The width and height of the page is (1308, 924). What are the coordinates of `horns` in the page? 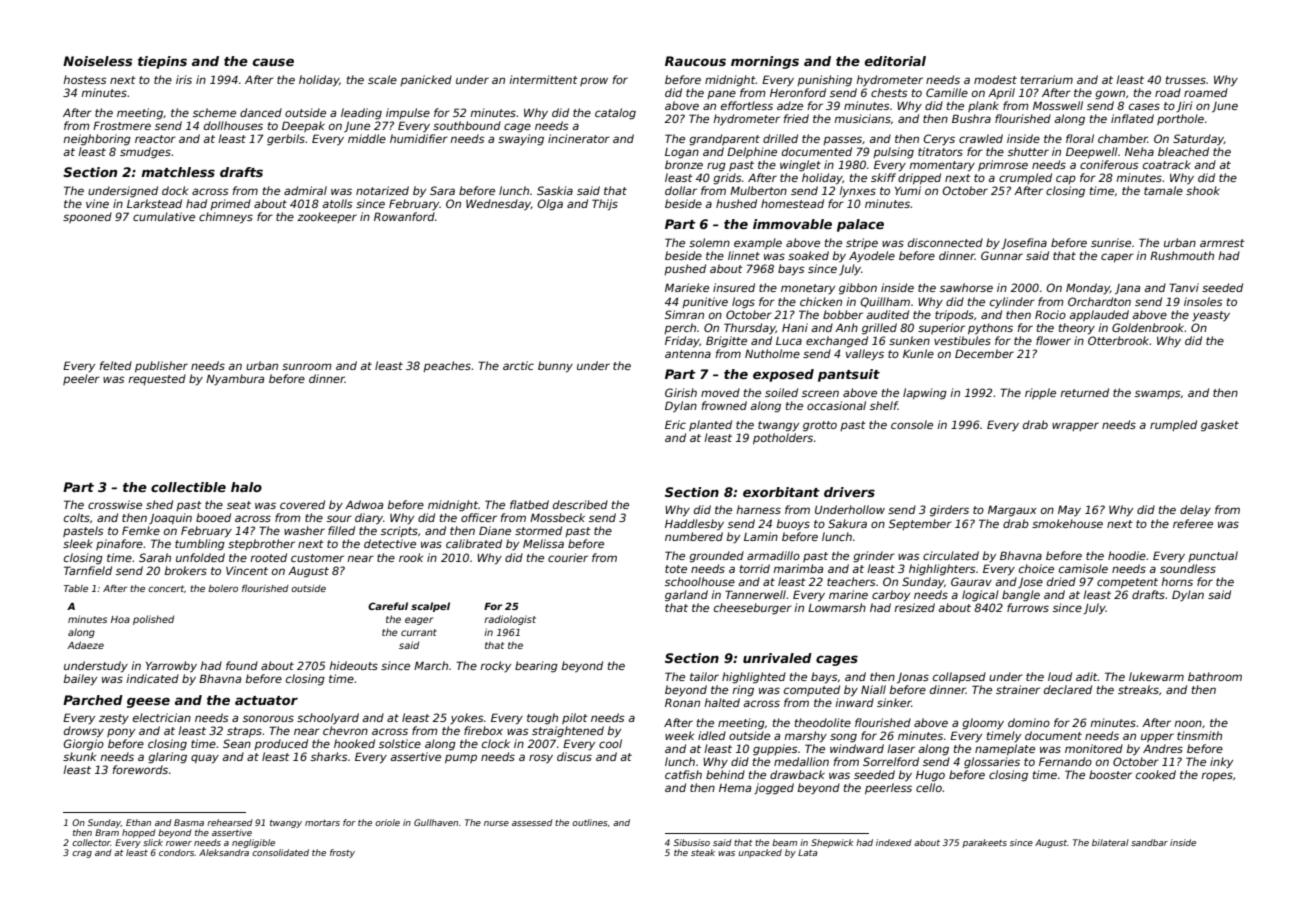 It's located at (1177, 581).
